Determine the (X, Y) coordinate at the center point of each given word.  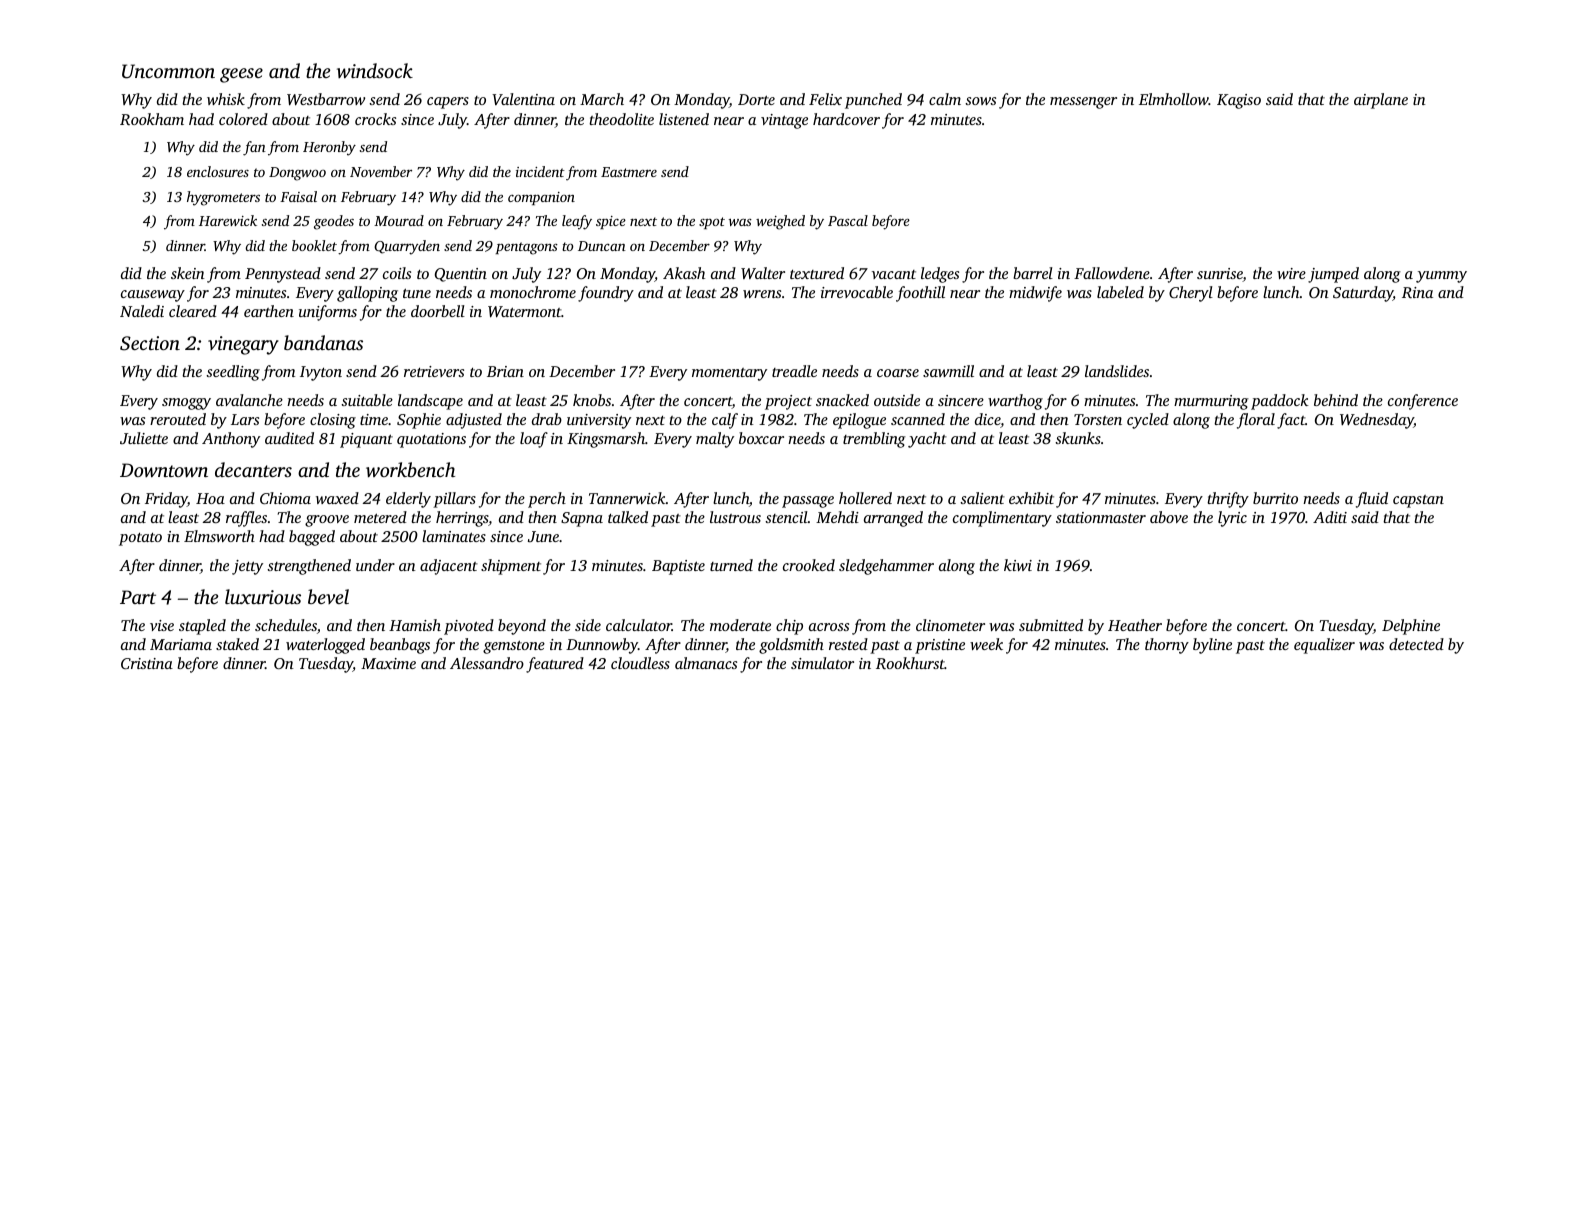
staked (237, 644)
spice (611, 222)
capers (448, 103)
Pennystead (283, 275)
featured (555, 665)
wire (1291, 273)
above (1169, 517)
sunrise (1220, 275)
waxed (337, 498)
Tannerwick (627, 498)
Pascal (848, 220)
